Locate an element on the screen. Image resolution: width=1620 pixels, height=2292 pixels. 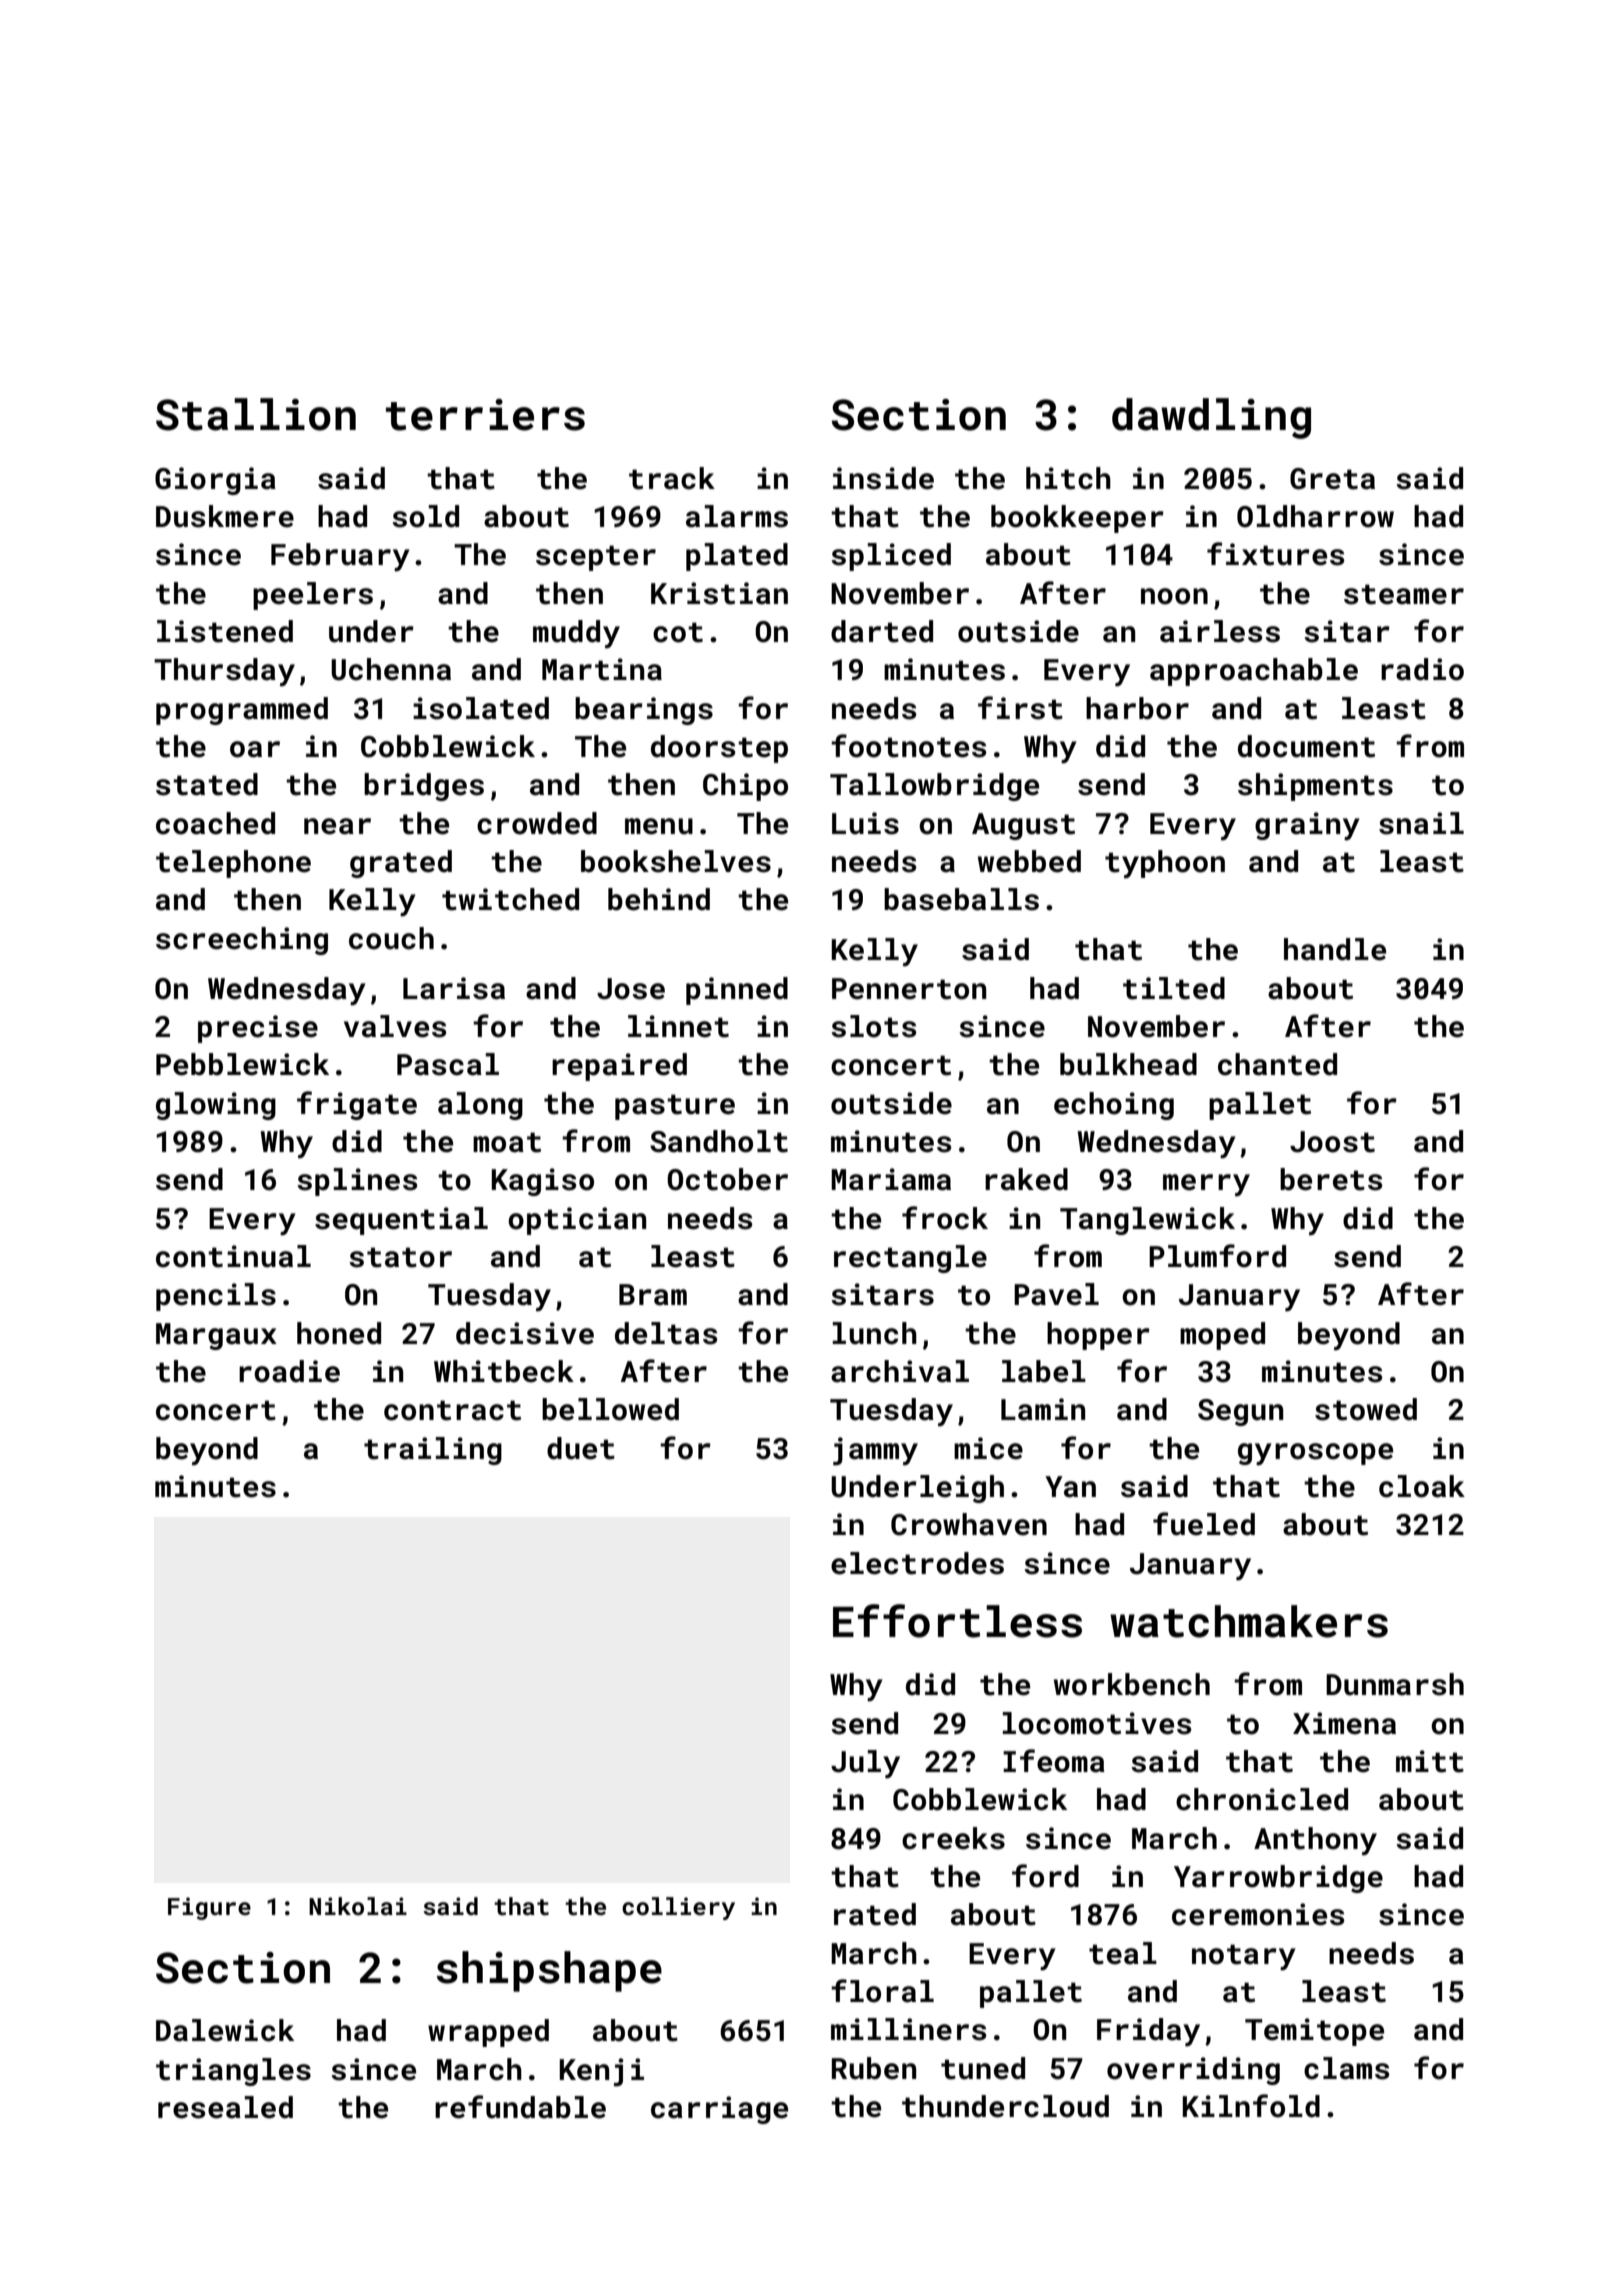
dawdling is located at coordinates (1211, 418).
